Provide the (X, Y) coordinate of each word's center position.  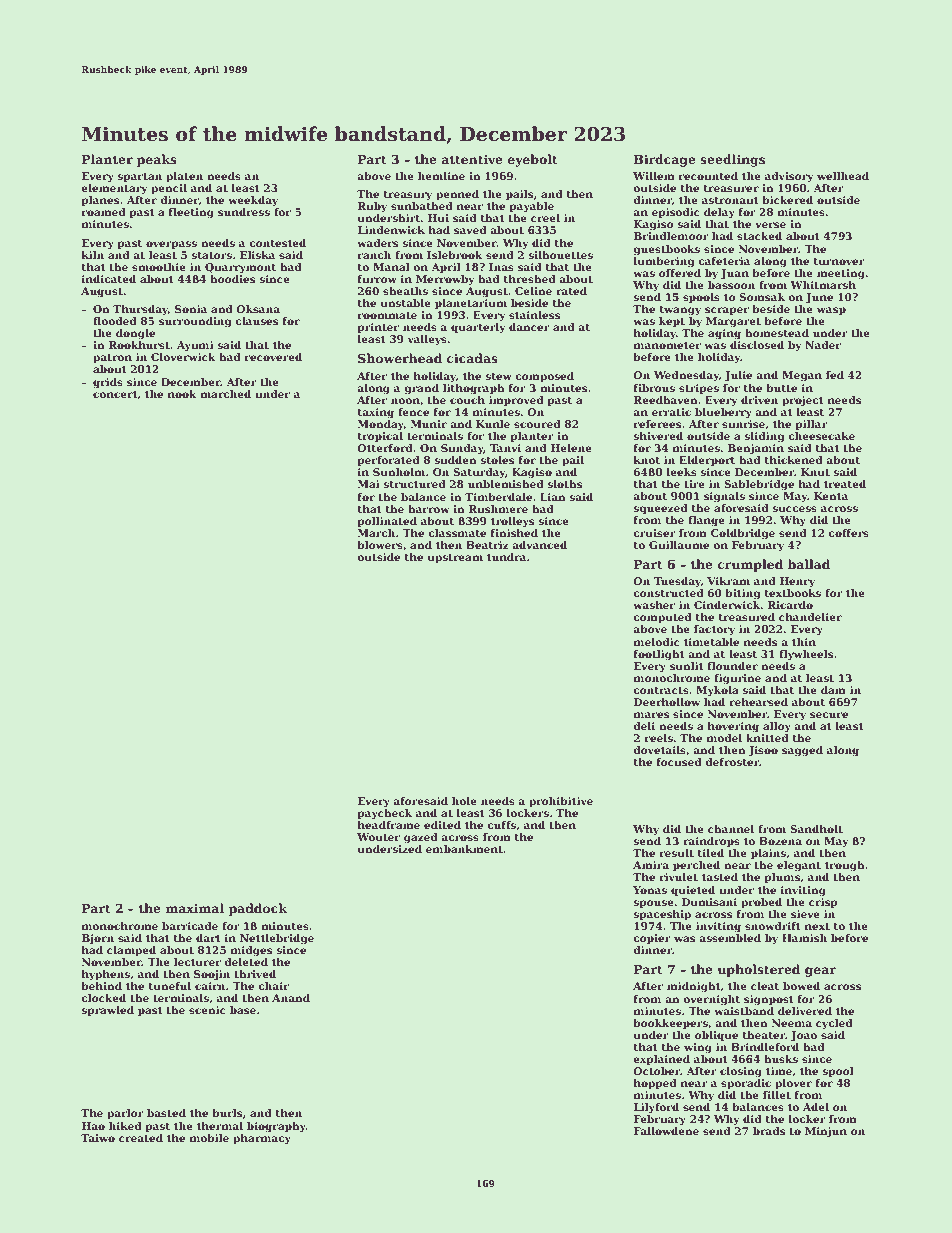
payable (531, 207)
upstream (455, 558)
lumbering (664, 262)
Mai (369, 484)
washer (654, 605)
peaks (157, 160)
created (141, 1138)
